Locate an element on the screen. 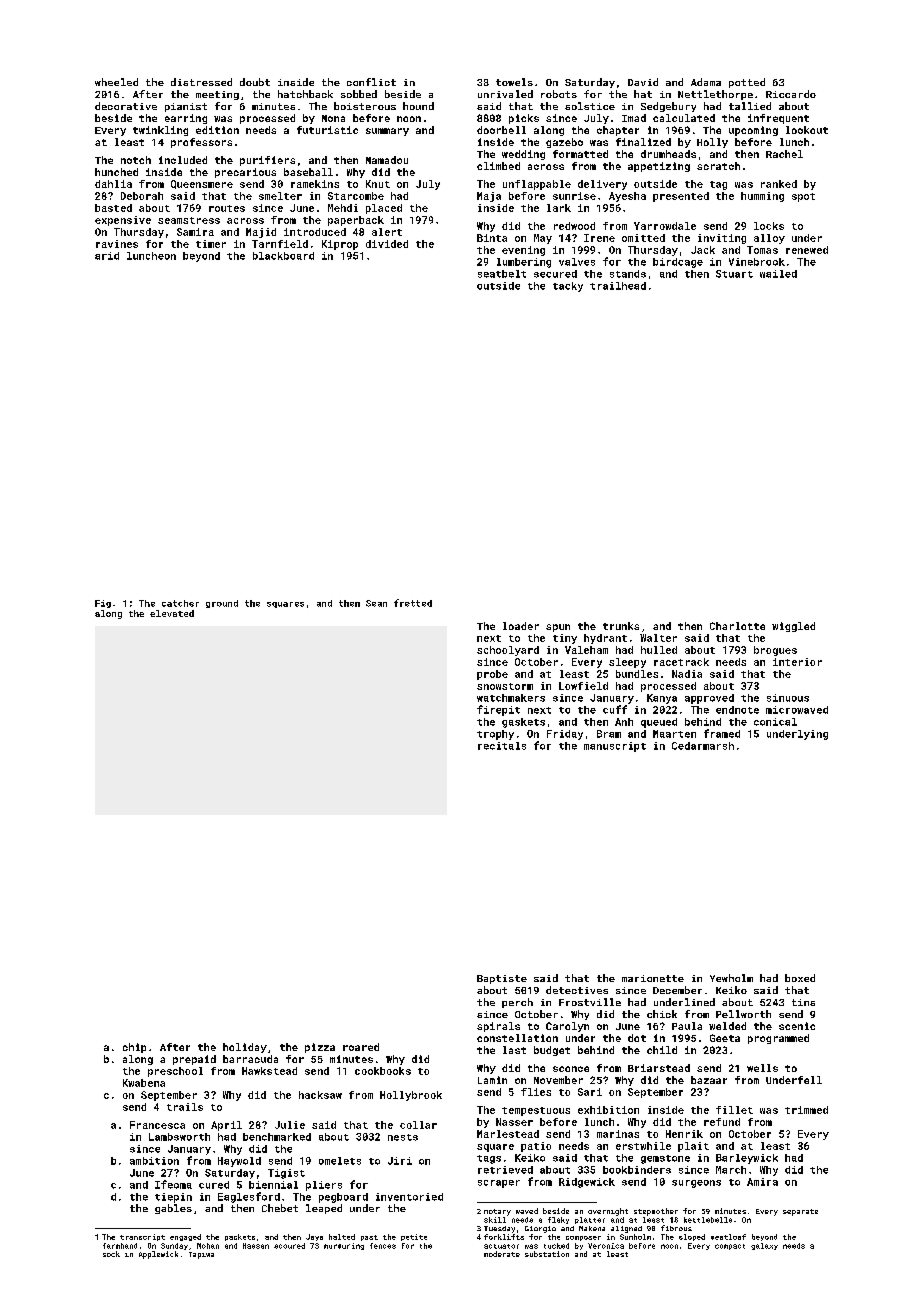  conical is located at coordinates (775, 722).
